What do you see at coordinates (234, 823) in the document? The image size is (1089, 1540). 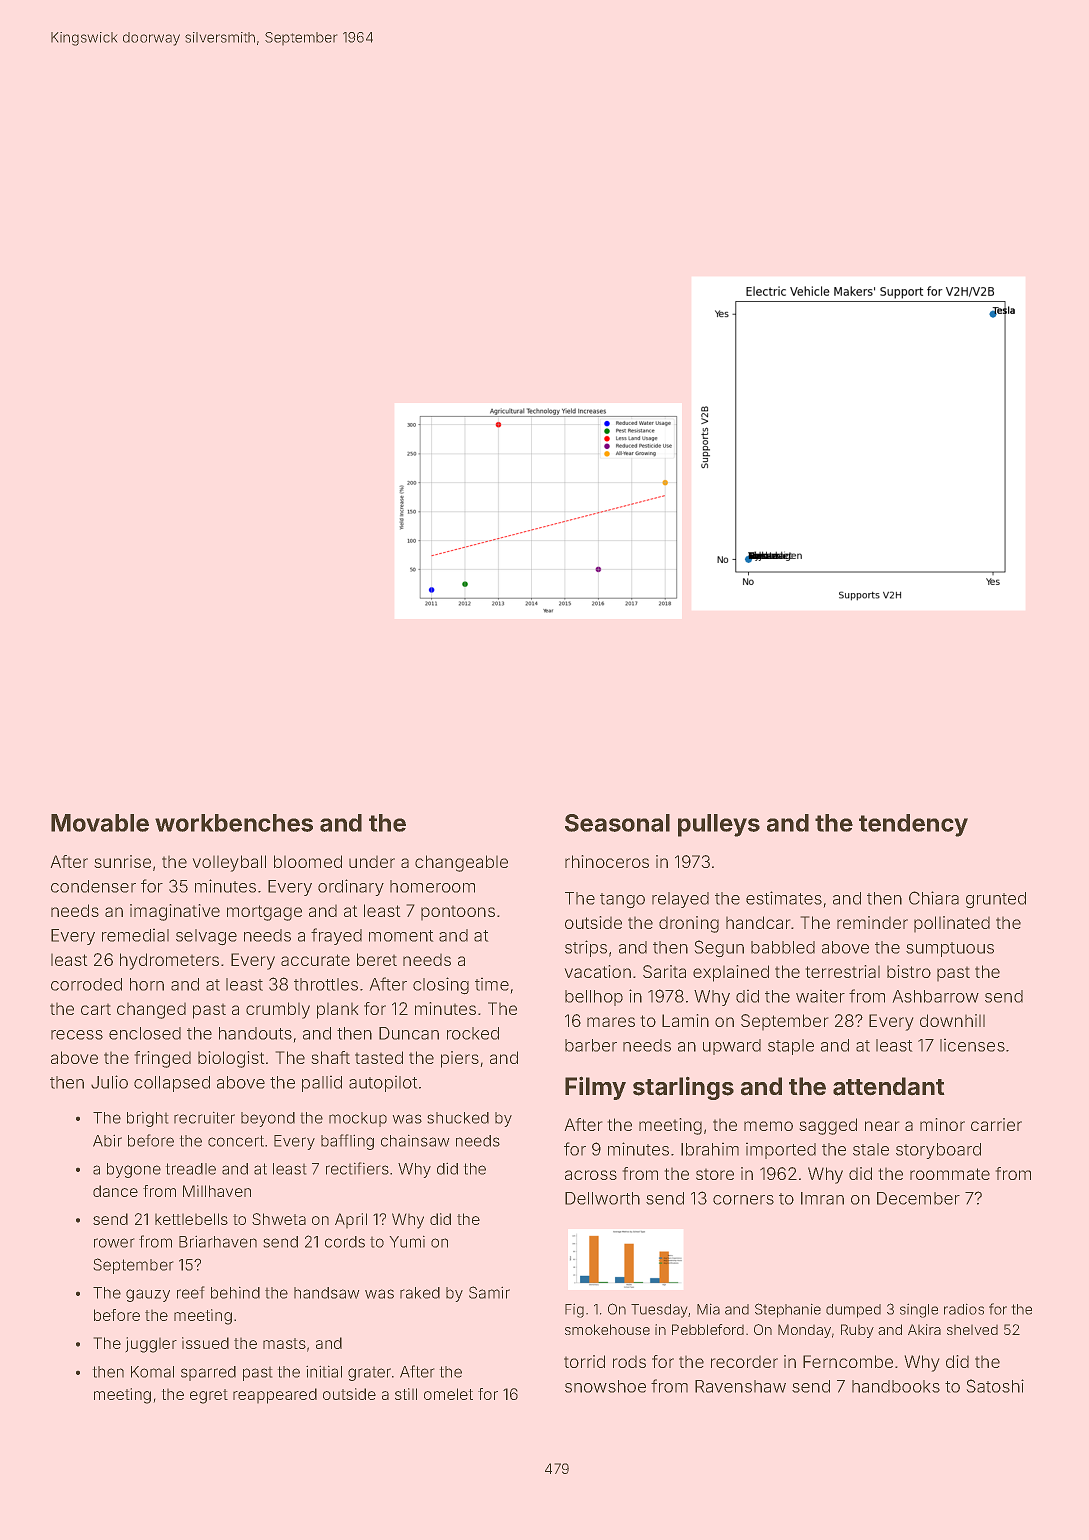 I see `workbenches` at bounding box center [234, 823].
